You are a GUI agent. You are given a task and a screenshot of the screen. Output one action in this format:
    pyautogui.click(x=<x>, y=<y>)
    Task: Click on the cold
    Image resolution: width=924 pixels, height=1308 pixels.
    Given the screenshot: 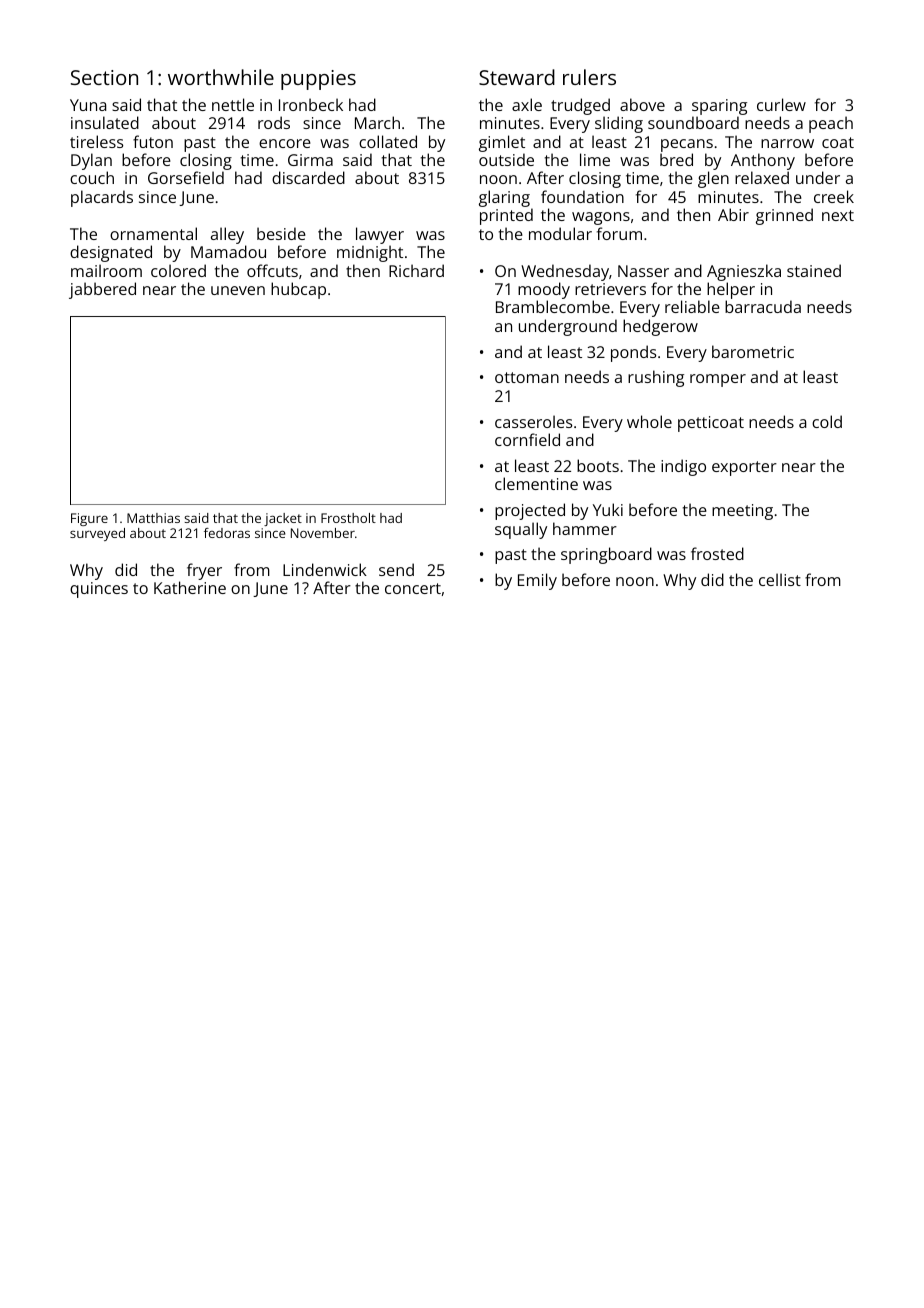 What is the action you would take?
    pyautogui.click(x=827, y=421)
